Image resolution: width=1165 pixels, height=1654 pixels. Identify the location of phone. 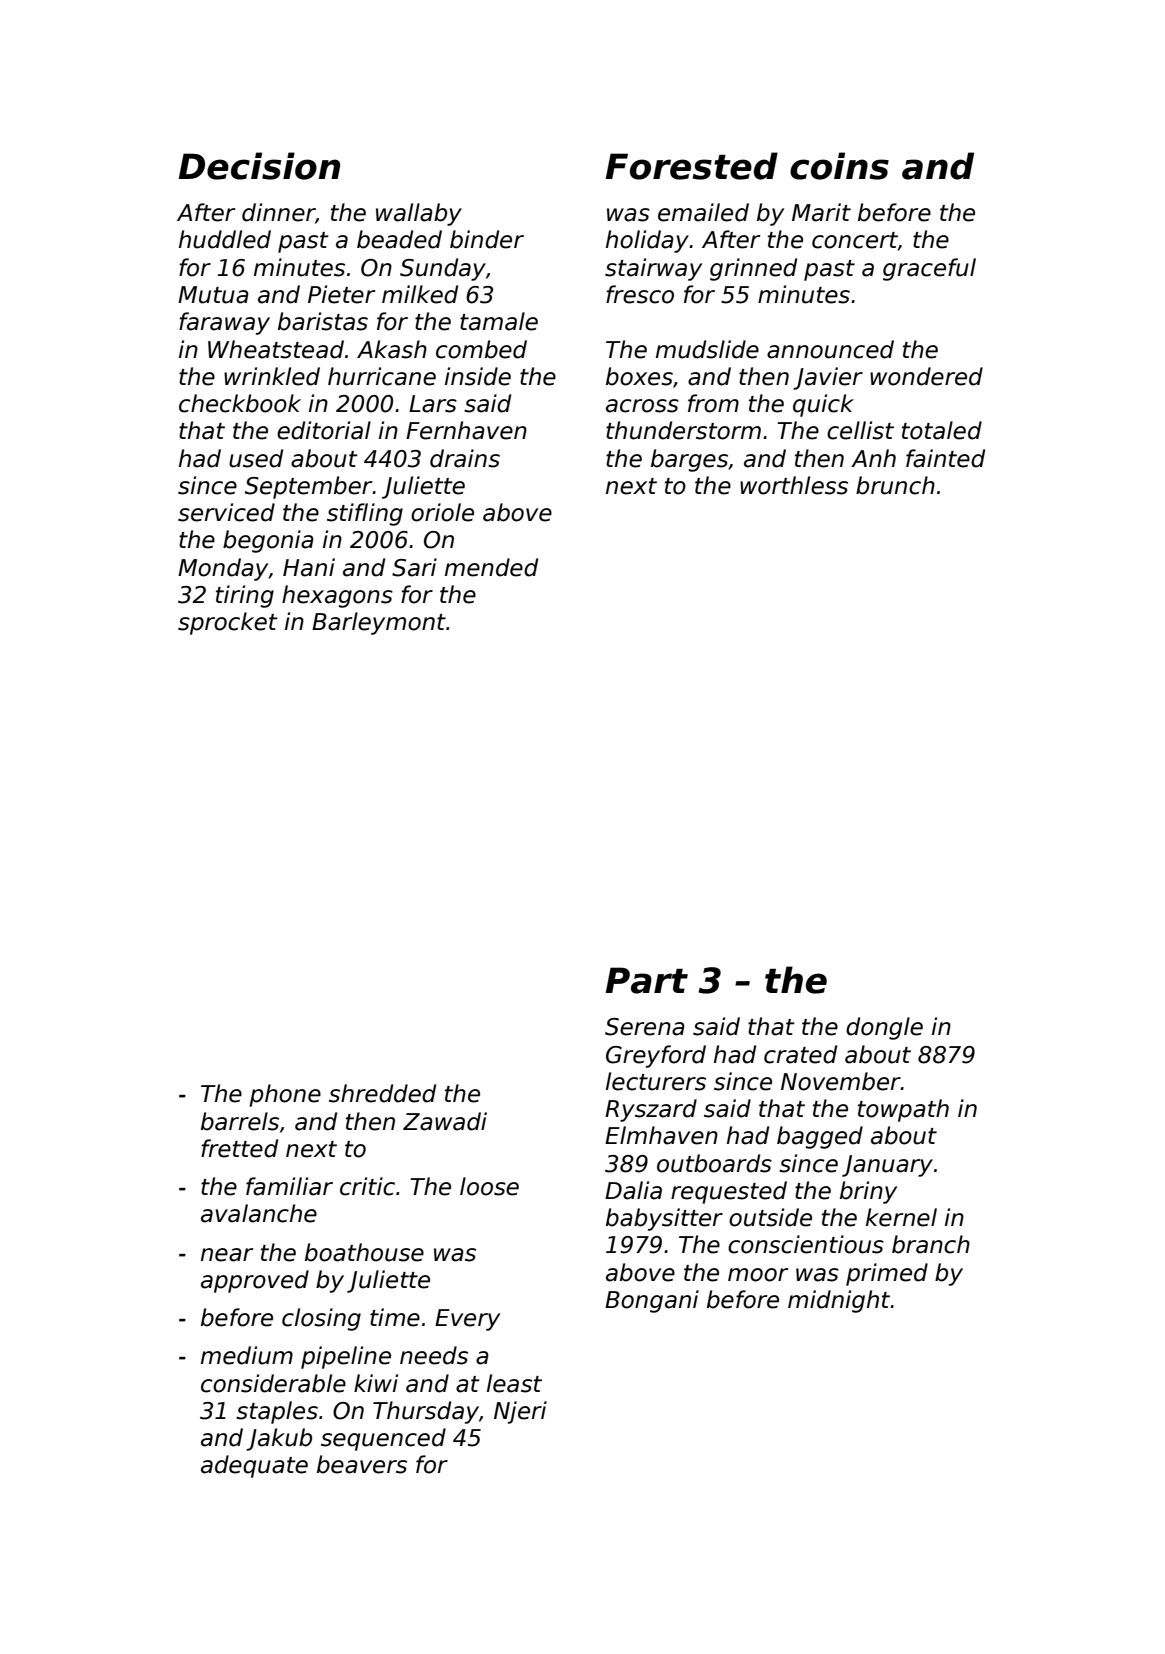
(285, 1095).
